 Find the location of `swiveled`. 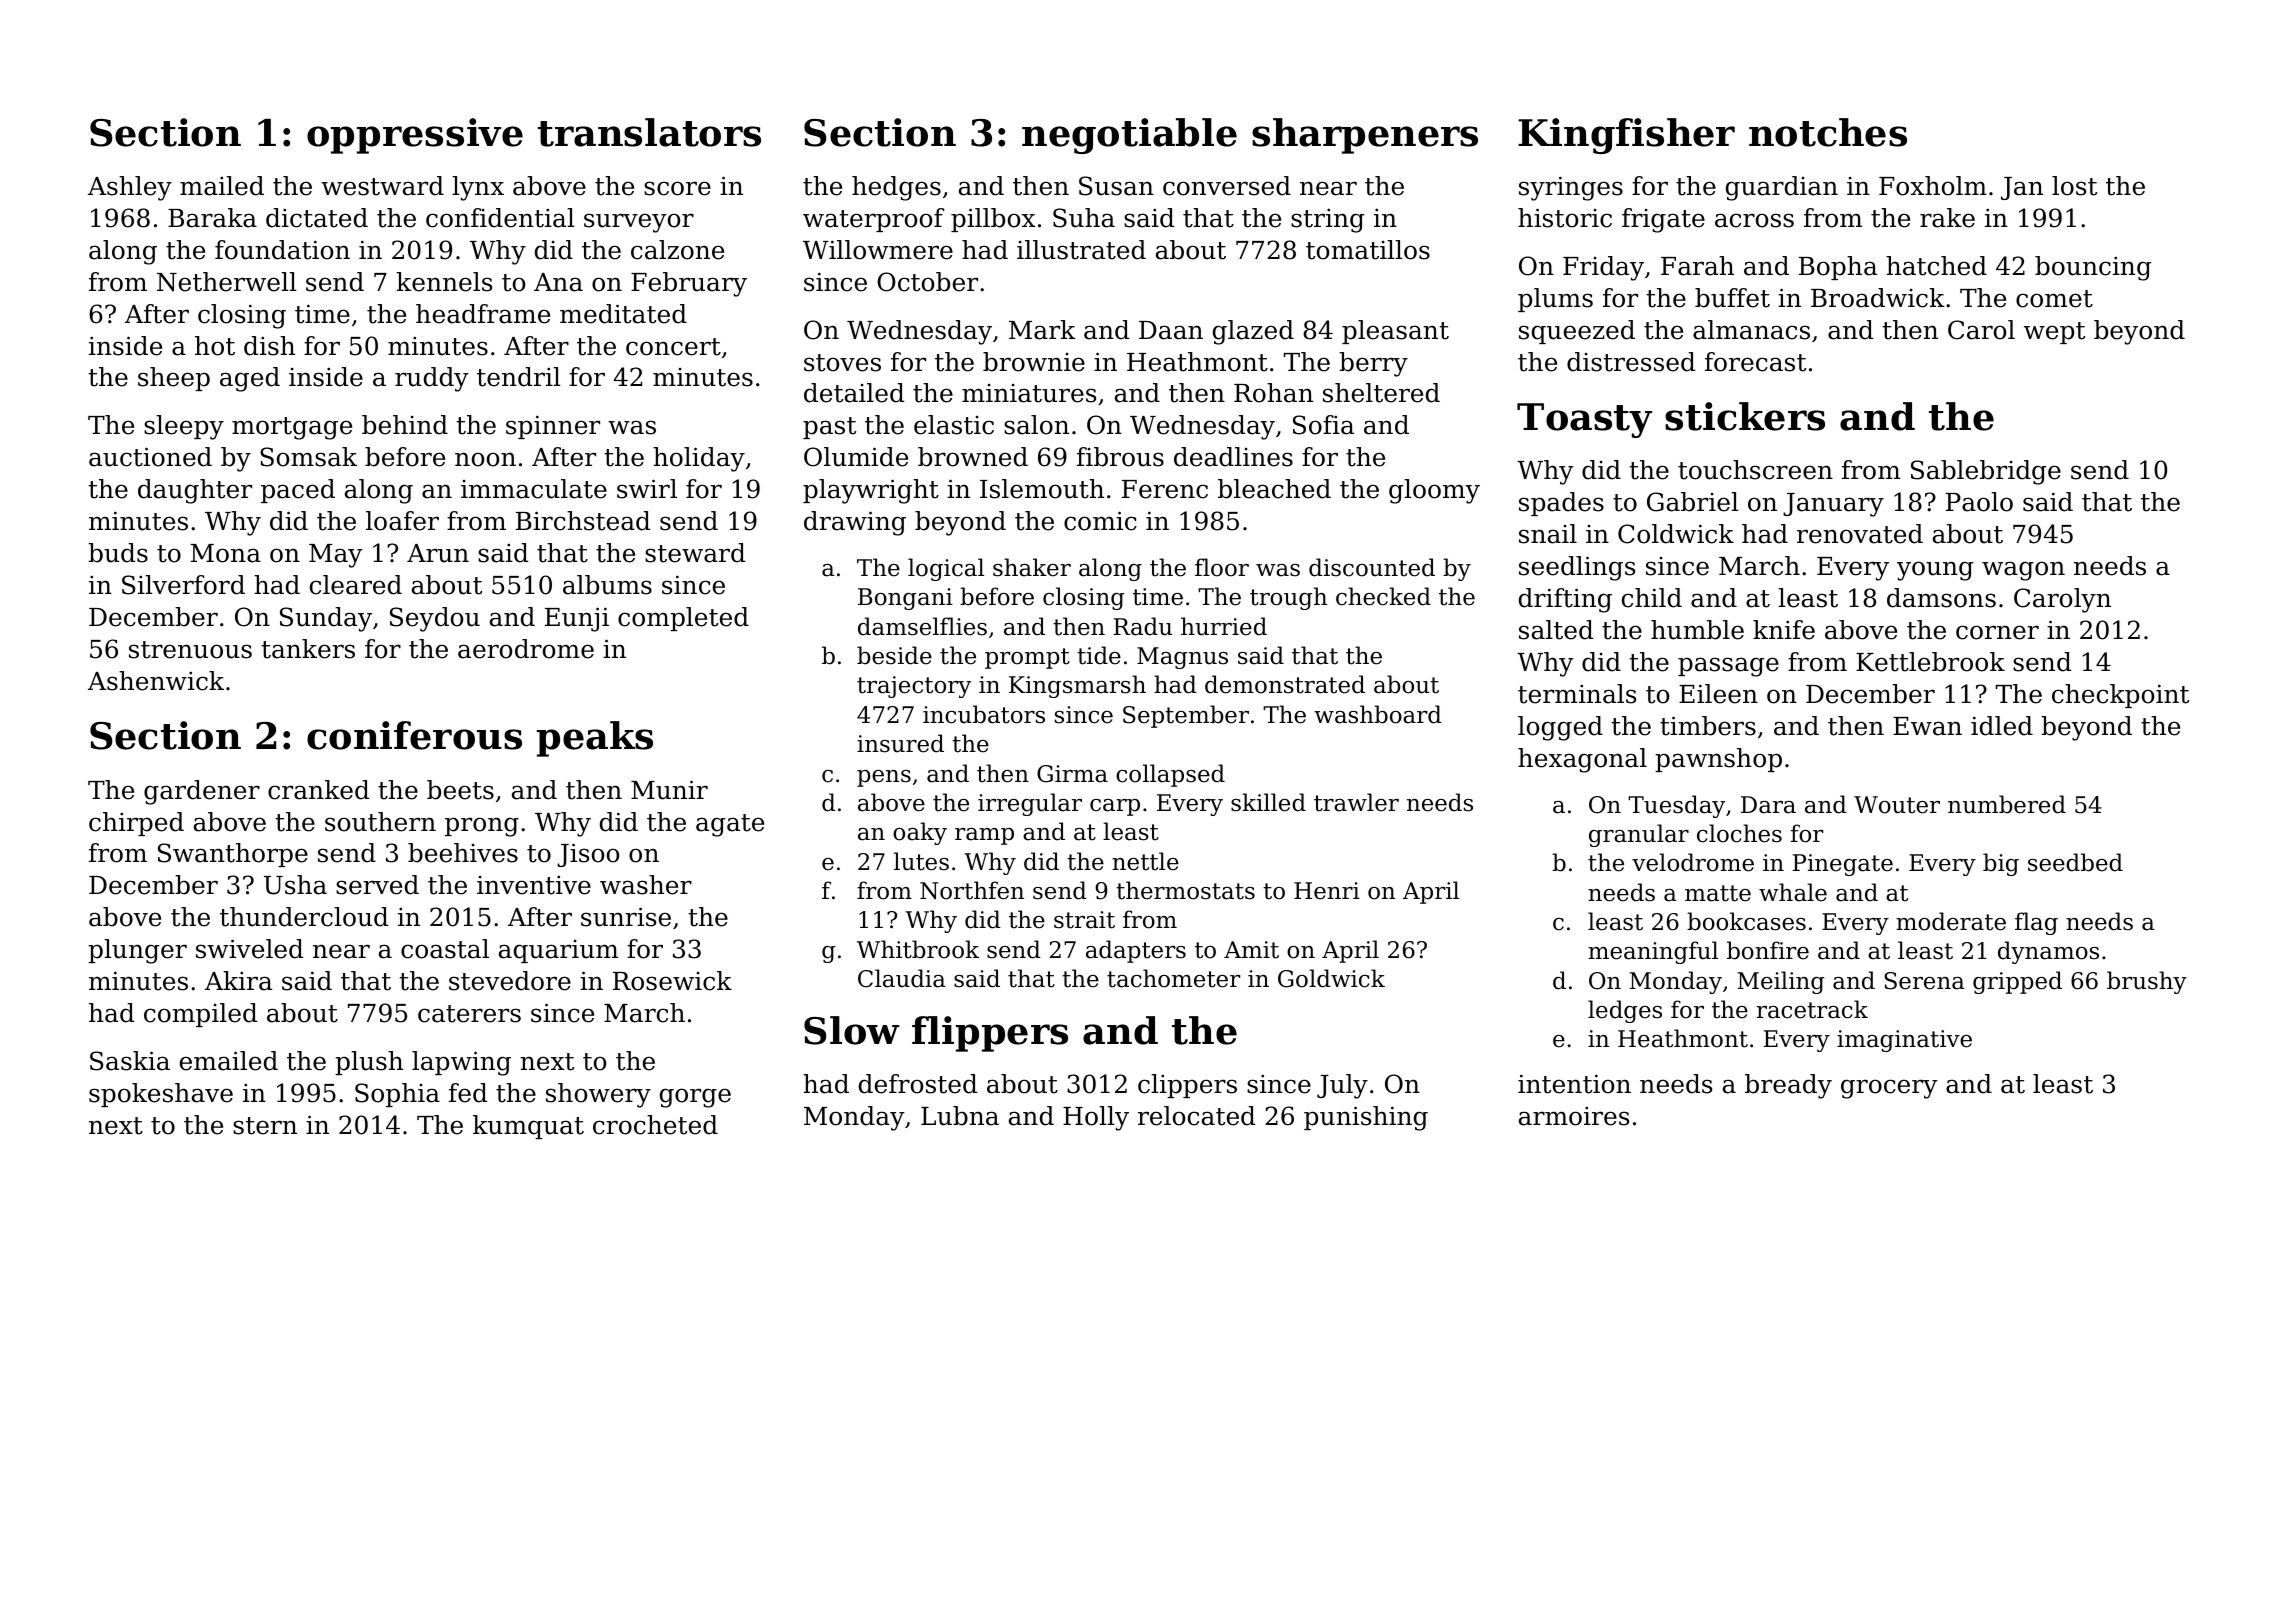

swiveled is located at coordinates (249, 949).
